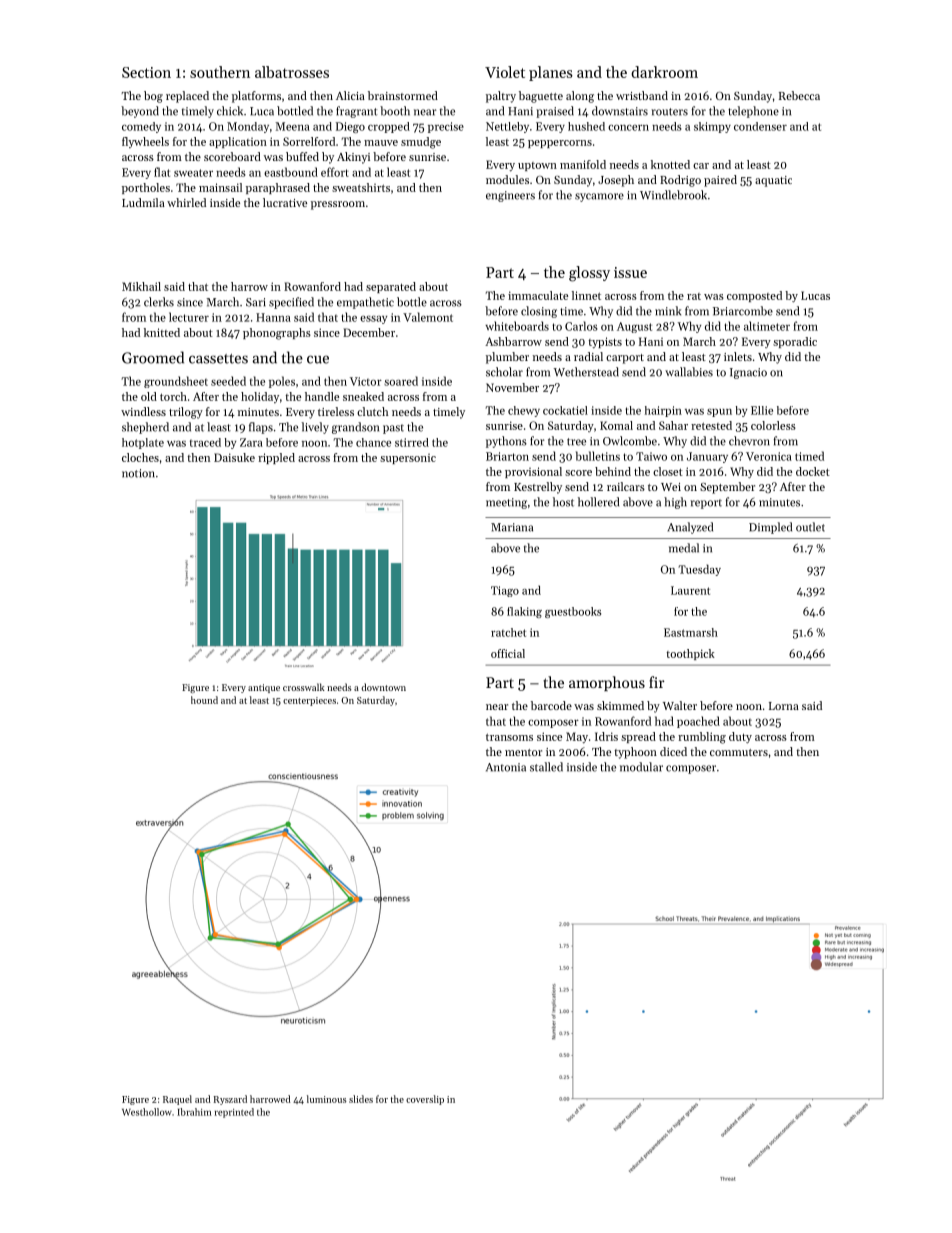 The image size is (952, 1233). I want to click on official, so click(508, 653).
